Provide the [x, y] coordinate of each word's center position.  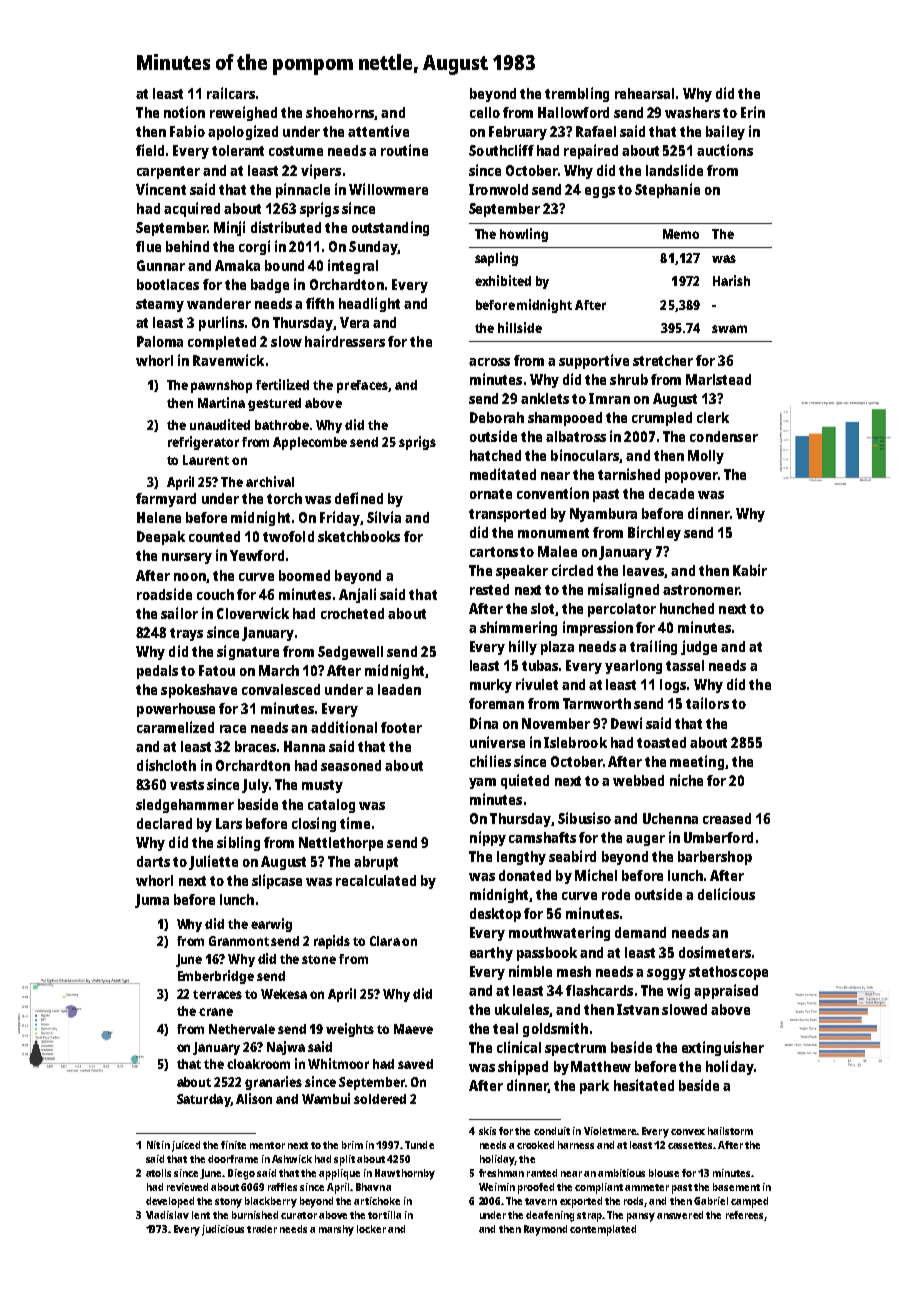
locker [371, 1229]
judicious [223, 1230]
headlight [369, 304]
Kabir [750, 570]
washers [692, 112]
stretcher [663, 360]
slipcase [277, 881]
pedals [157, 672]
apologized [243, 132]
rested [489, 589]
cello [485, 112]
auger [645, 840]
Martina [221, 402]
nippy [488, 838]
